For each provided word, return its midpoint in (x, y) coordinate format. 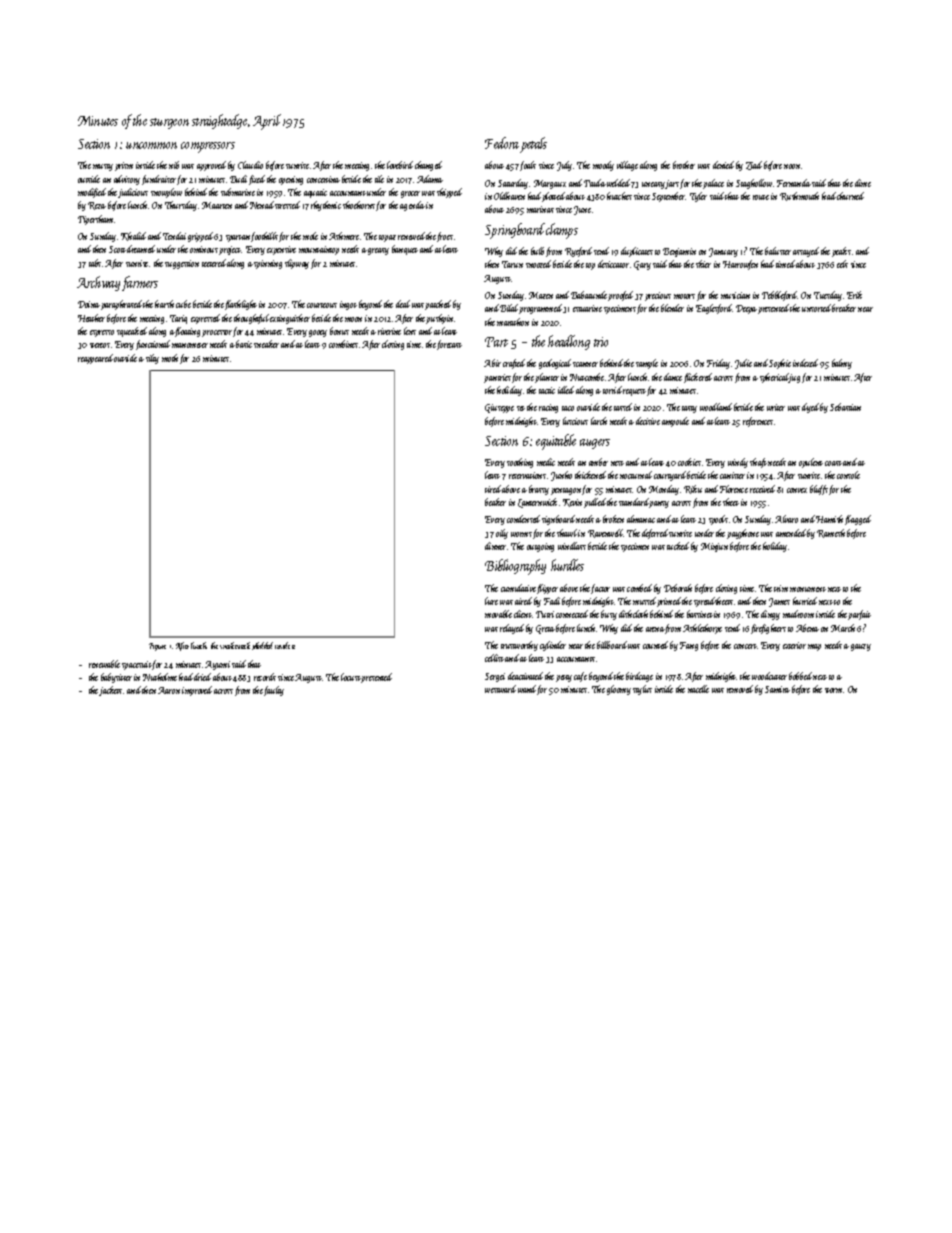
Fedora (502, 143)
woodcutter (769, 676)
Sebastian (845, 407)
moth (170, 358)
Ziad (754, 165)
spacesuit (137, 665)
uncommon (151, 145)
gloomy (619, 690)
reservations (527, 475)
